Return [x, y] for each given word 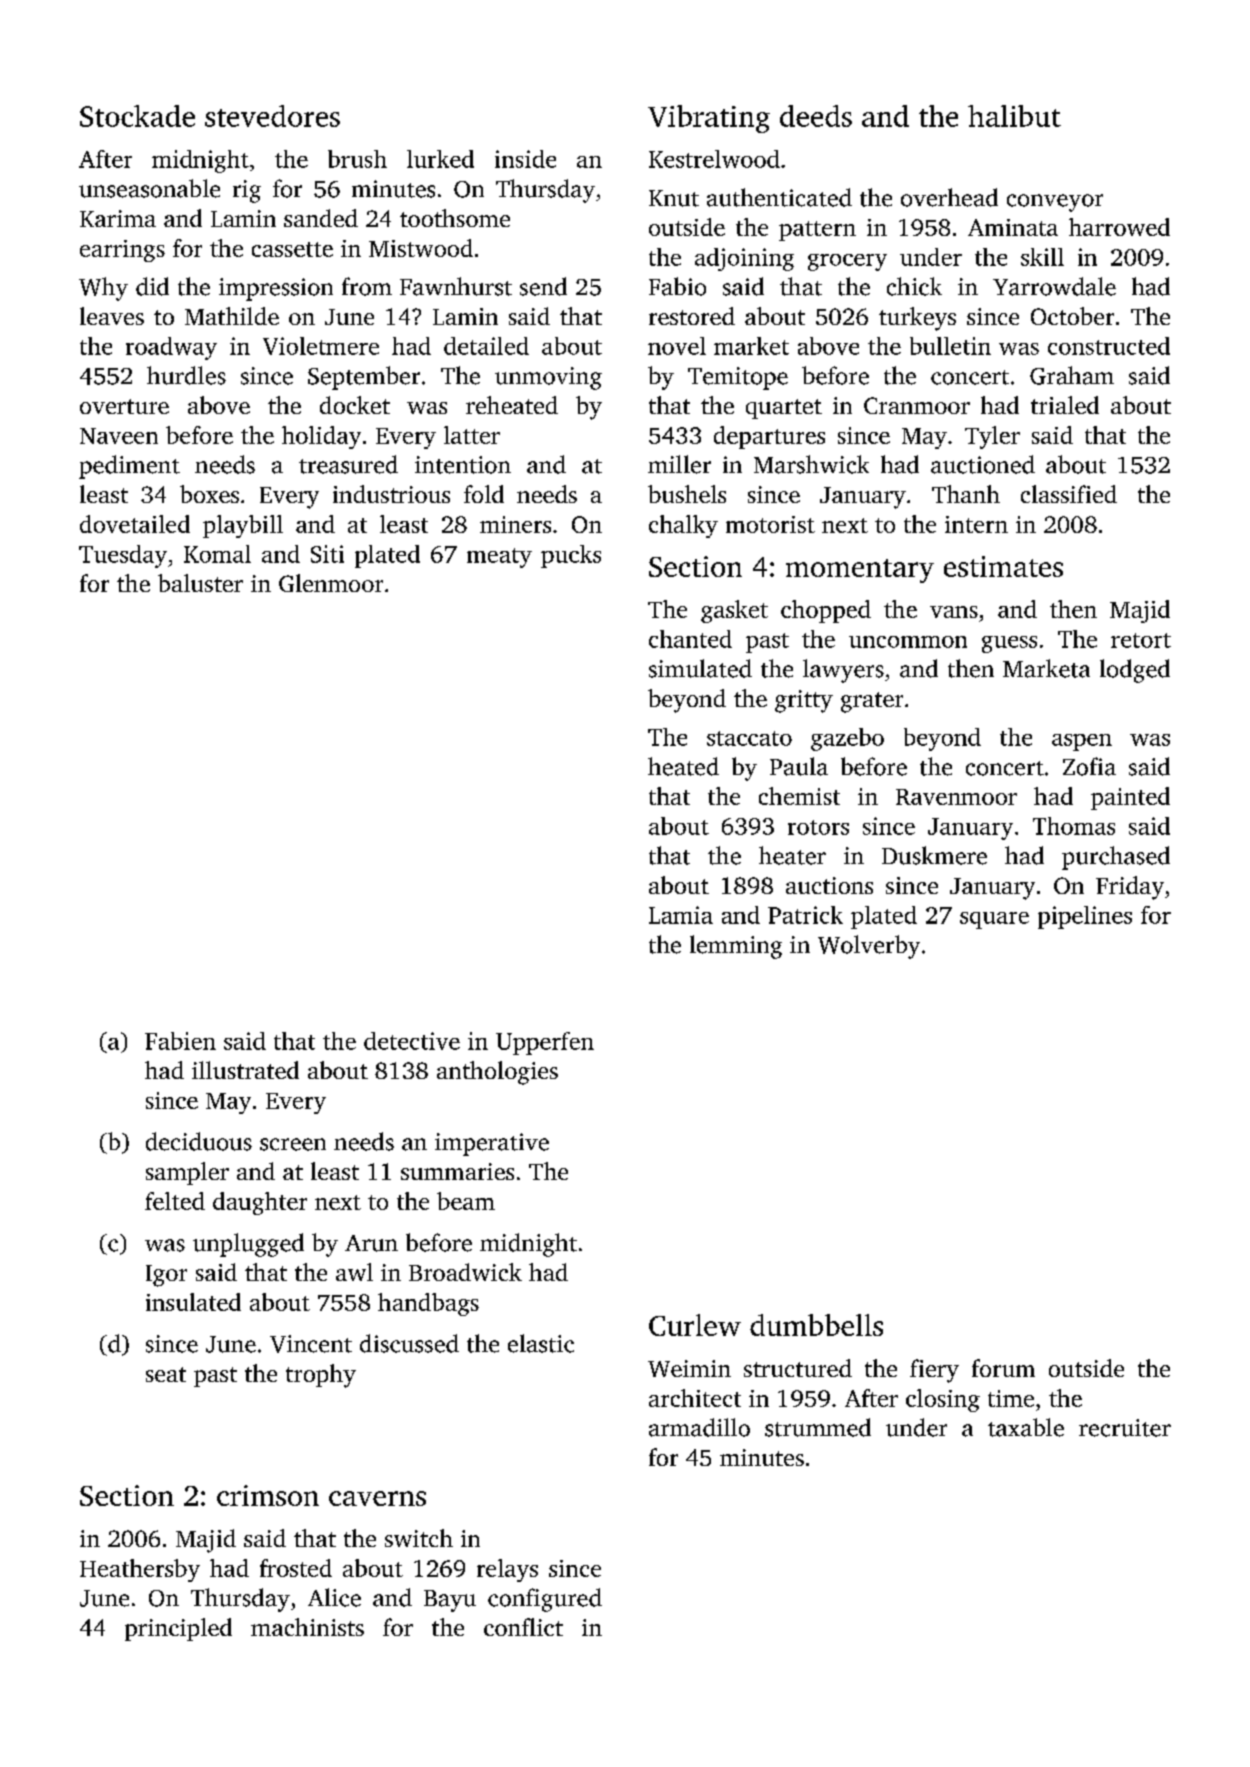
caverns [377, 1498]
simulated [700, 668]
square [994, 920]
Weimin [689, 1368]
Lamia [681, 915]
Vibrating [709, 119]
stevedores [272, 116]
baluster [200, 583]
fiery [934, 1371]
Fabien [180, 1041]
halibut [1014, 116]
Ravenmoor [956, 797]
